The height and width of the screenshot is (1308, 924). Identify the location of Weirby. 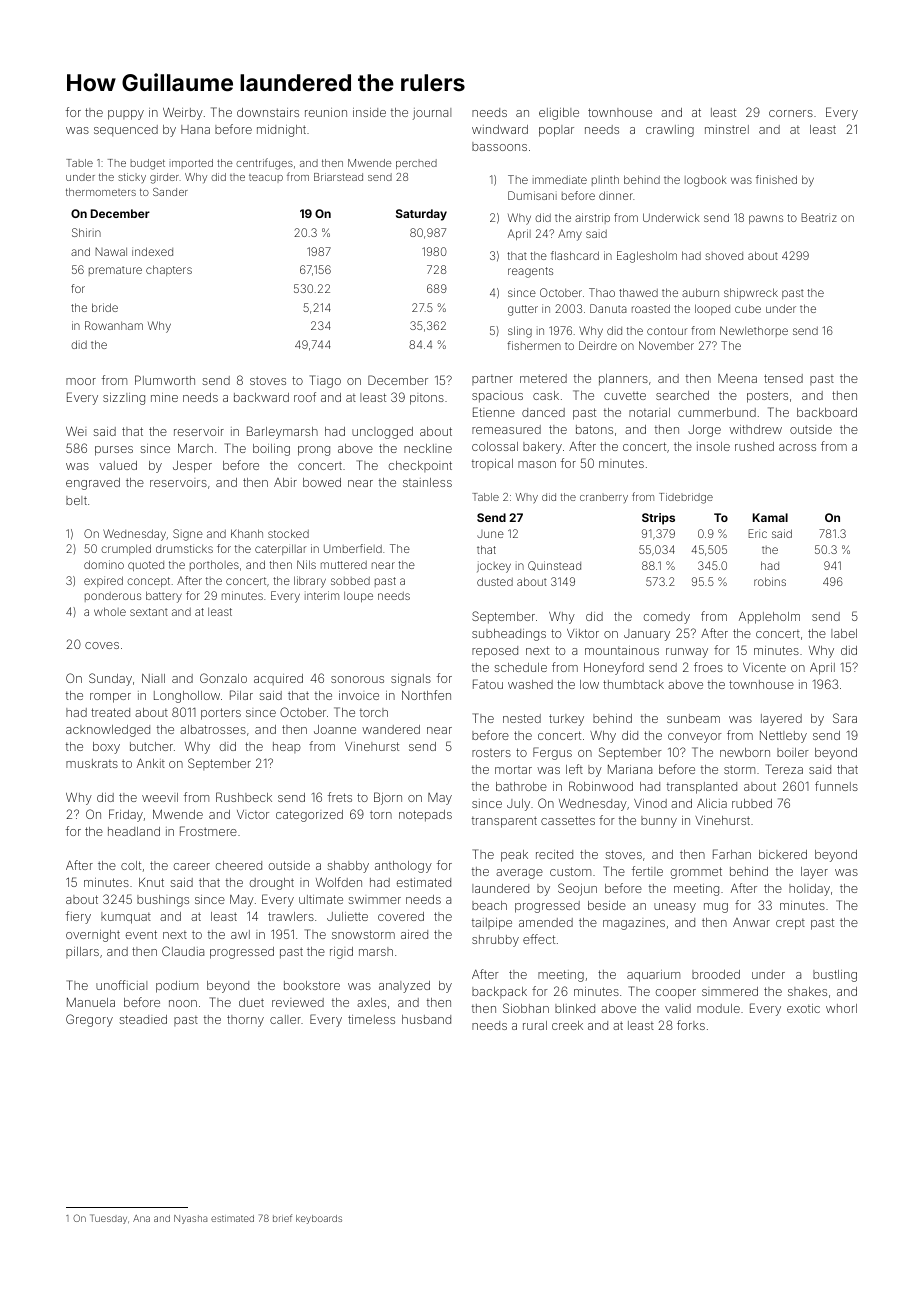
(183, 113).
